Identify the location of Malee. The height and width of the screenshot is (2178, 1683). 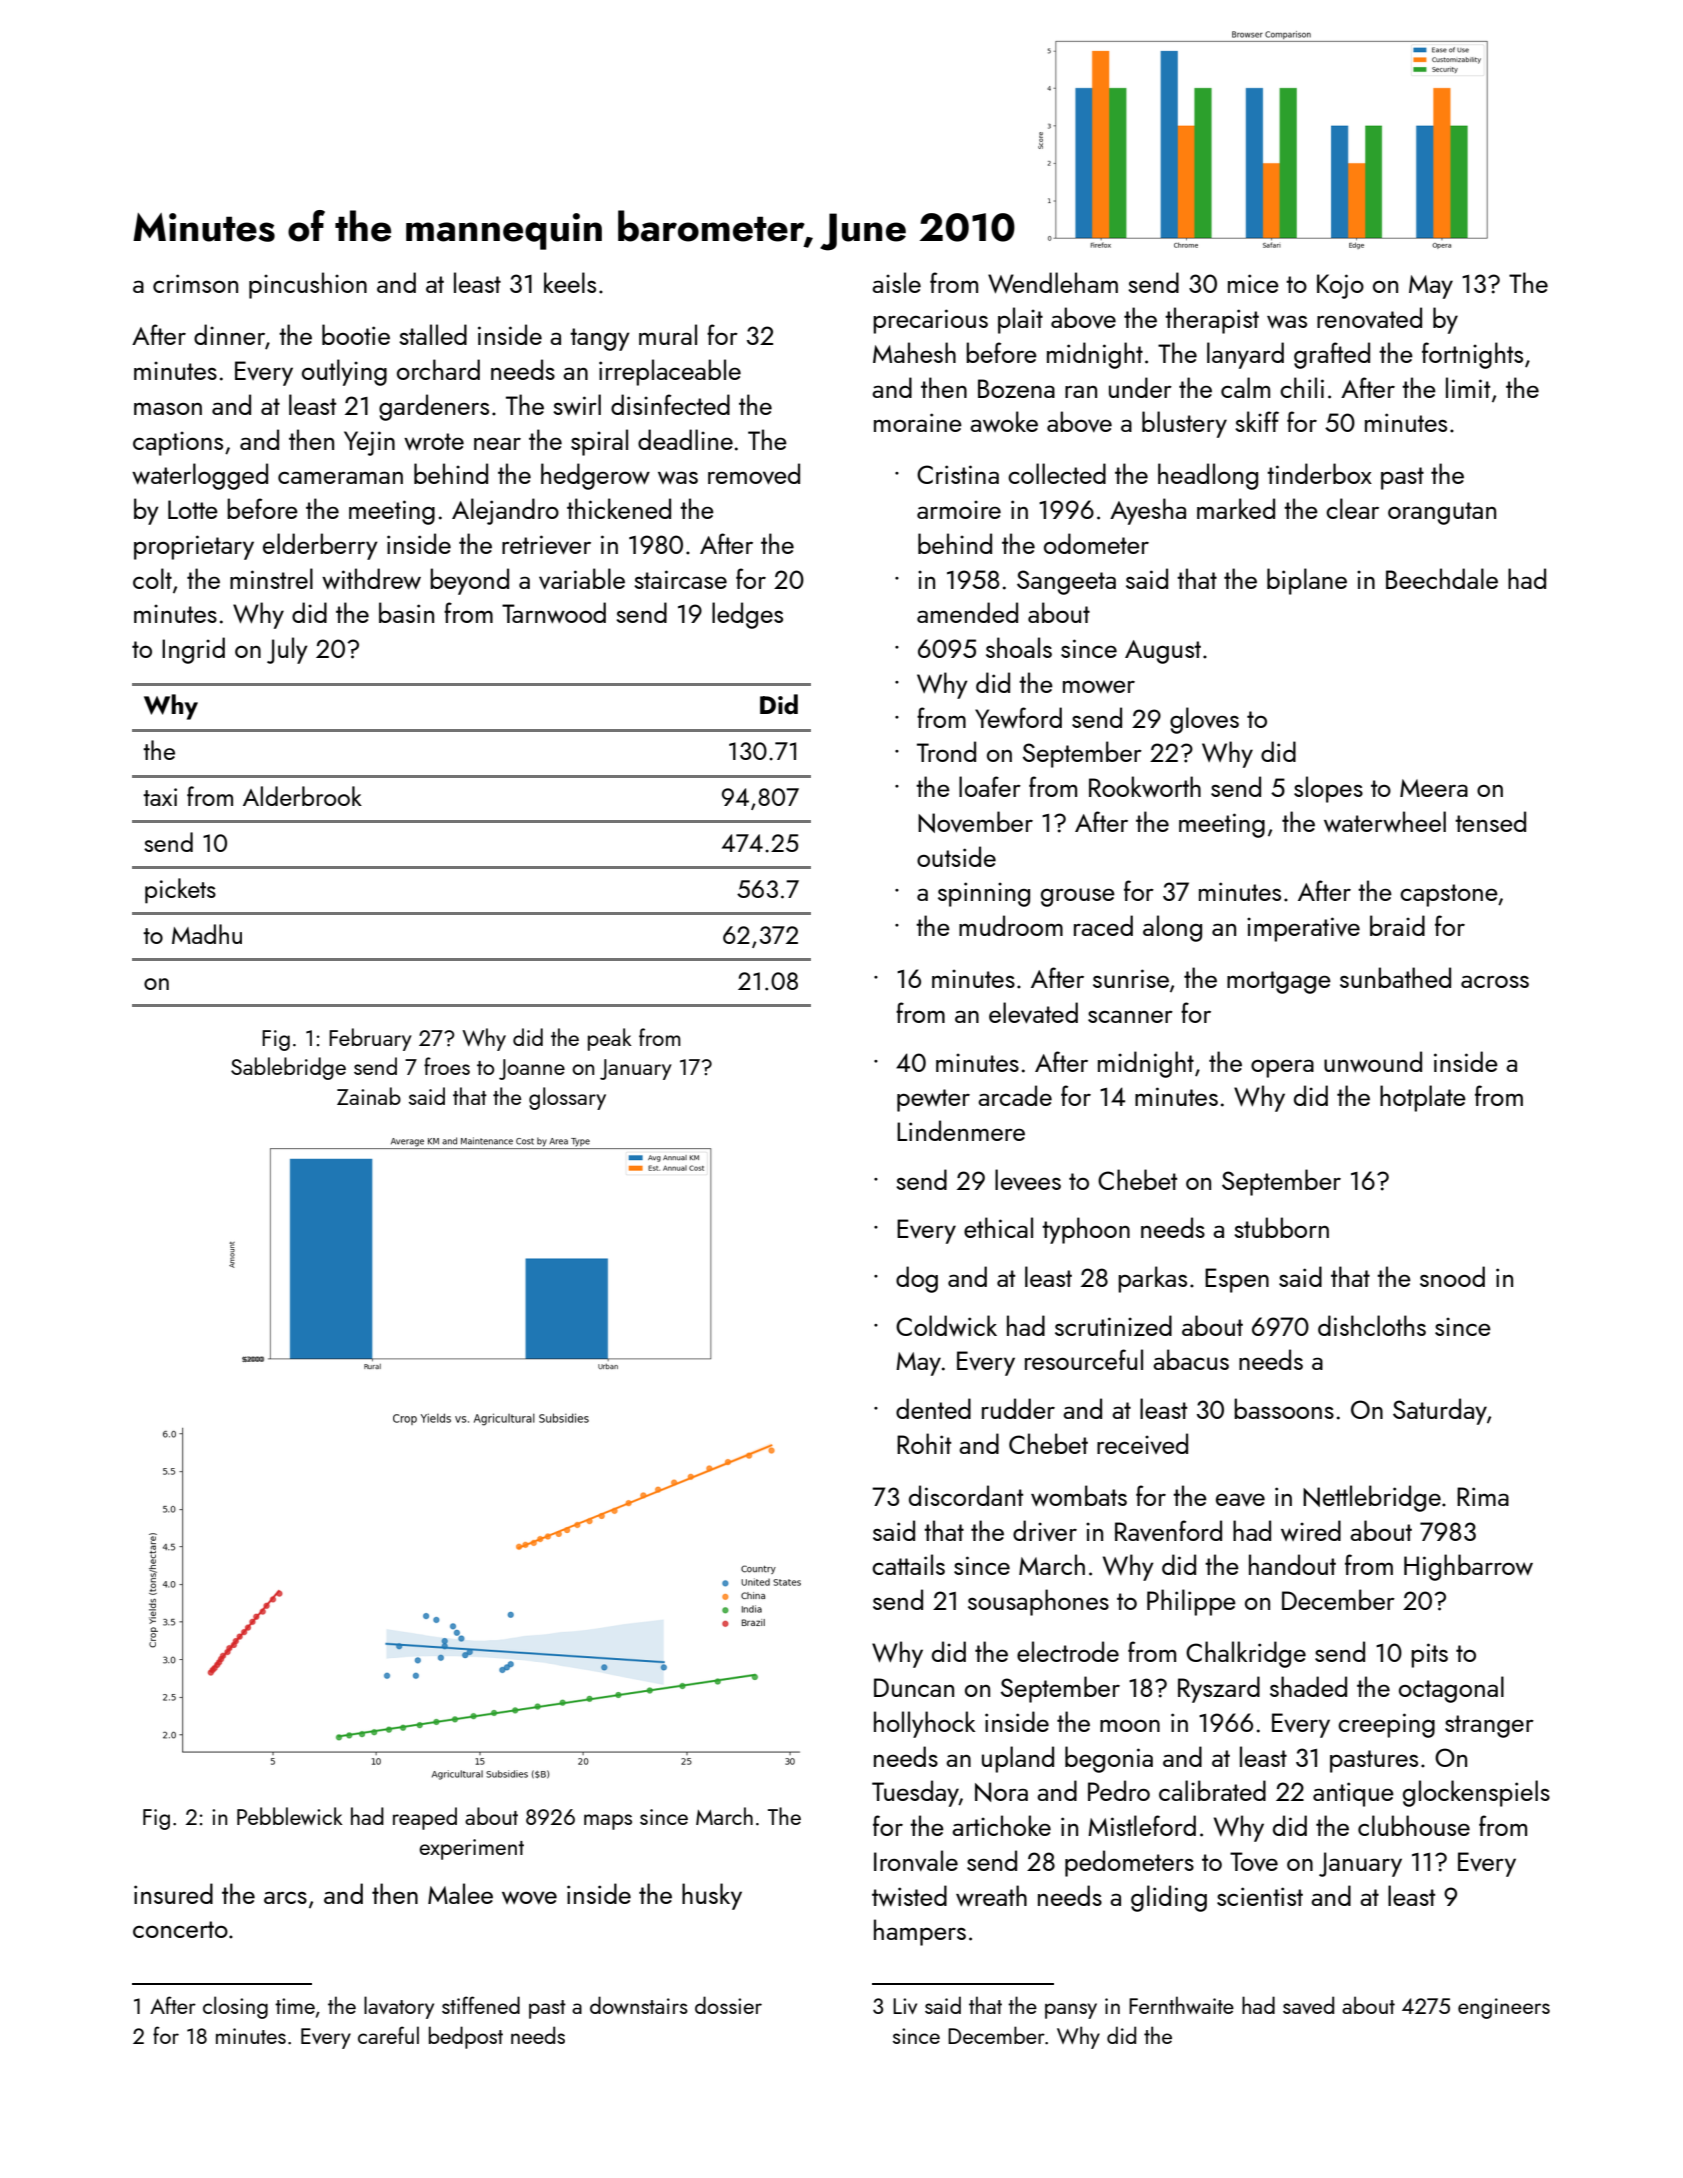
(460, 1893).
